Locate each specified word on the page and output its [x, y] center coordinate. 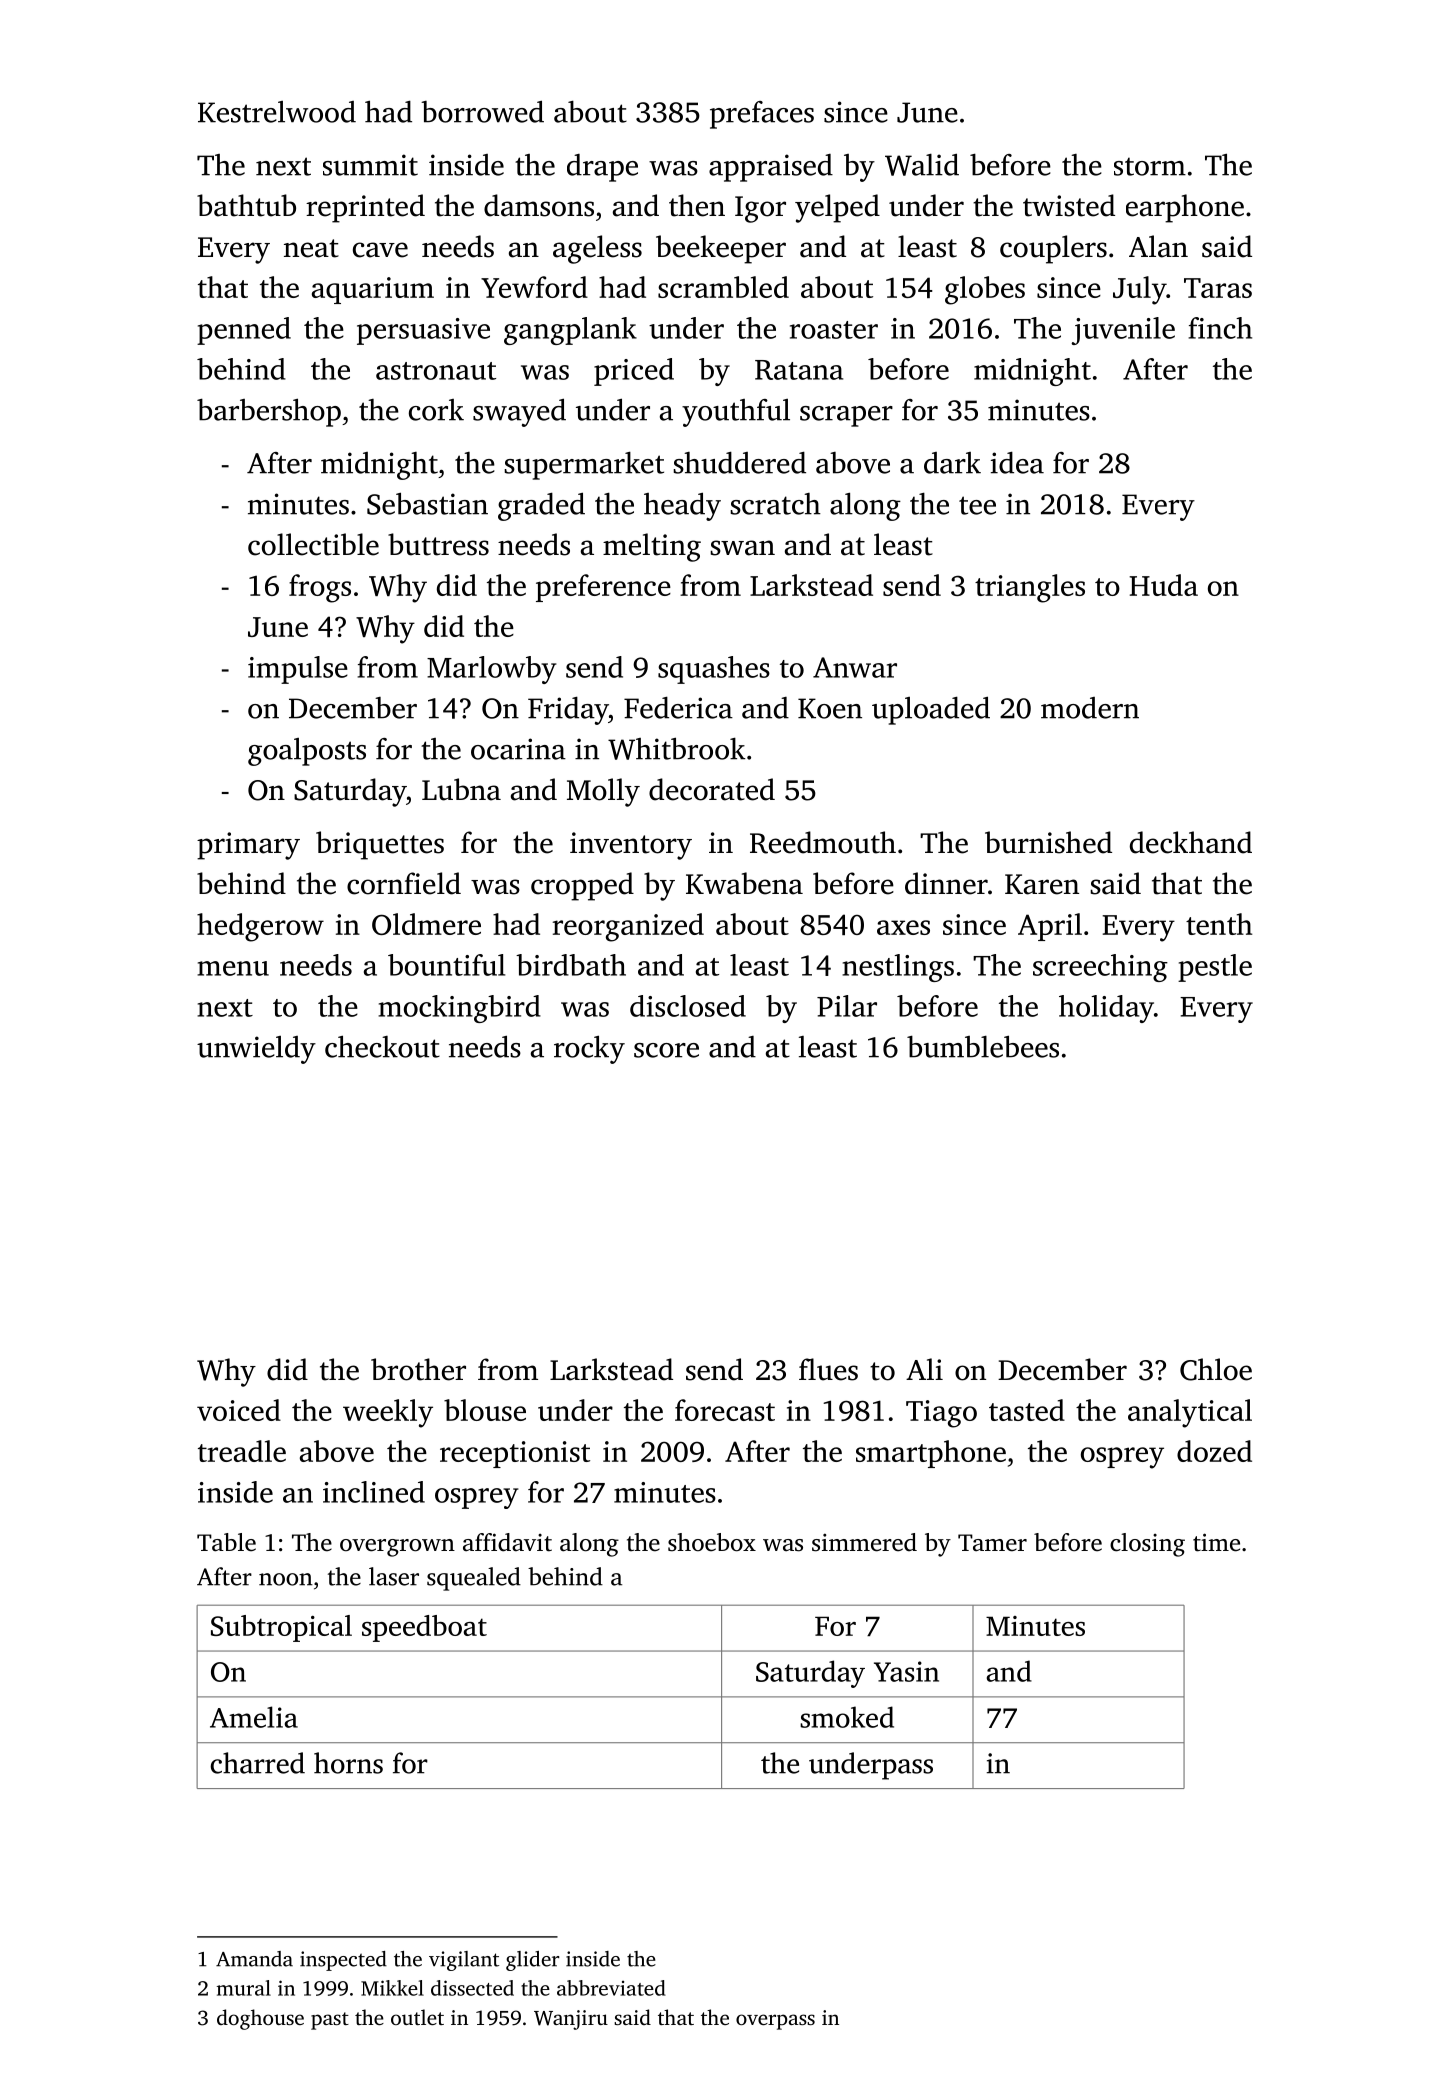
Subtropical [281, 1628]
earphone [1185, 208]
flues [828, 1369]
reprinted [365, 208]
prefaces [762, 115]
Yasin [906, 1671]
